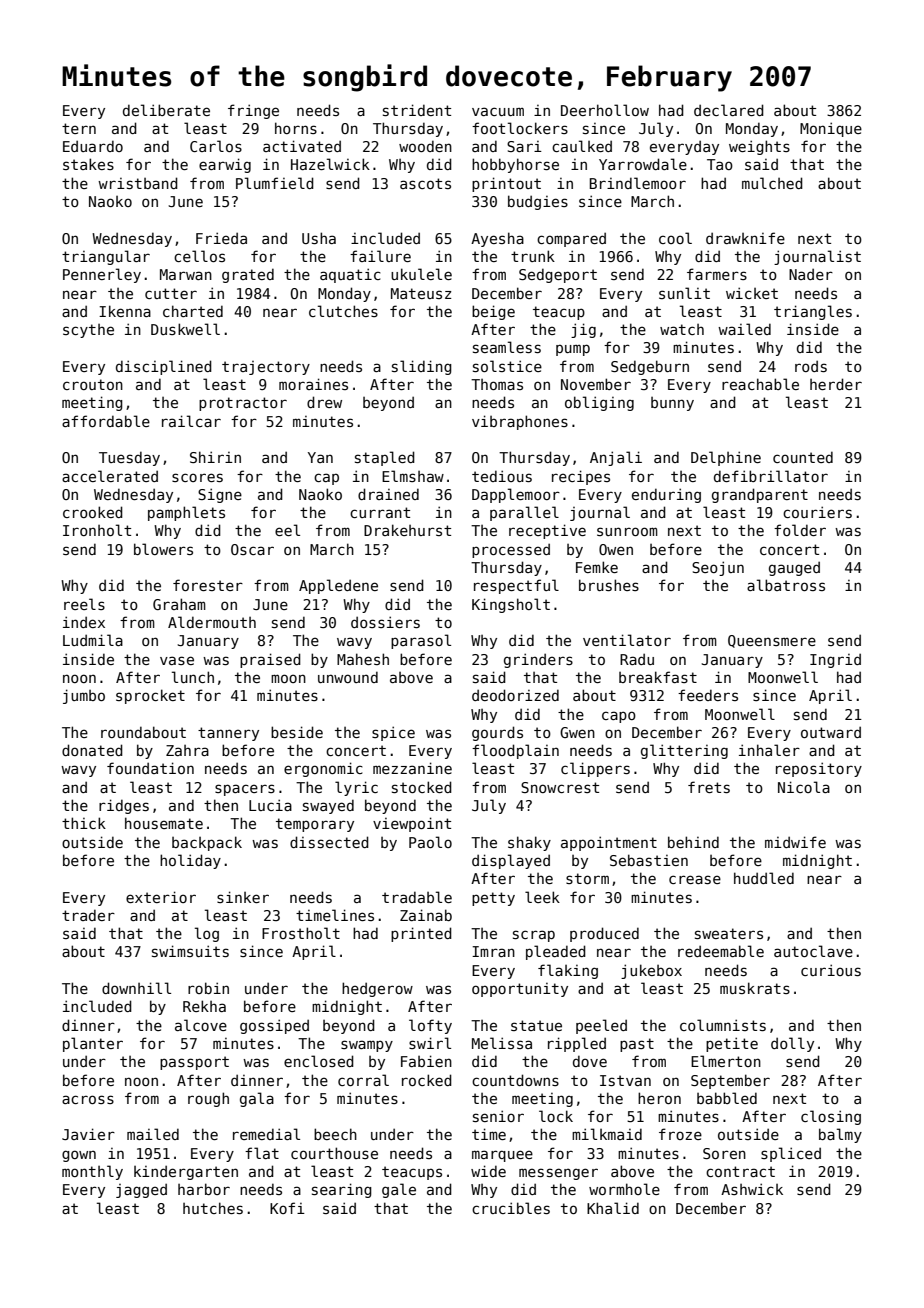 This image has height=1308, width=924. Describe the element at coordinates (335, 1134) in the image. I see `beech` at that location.
